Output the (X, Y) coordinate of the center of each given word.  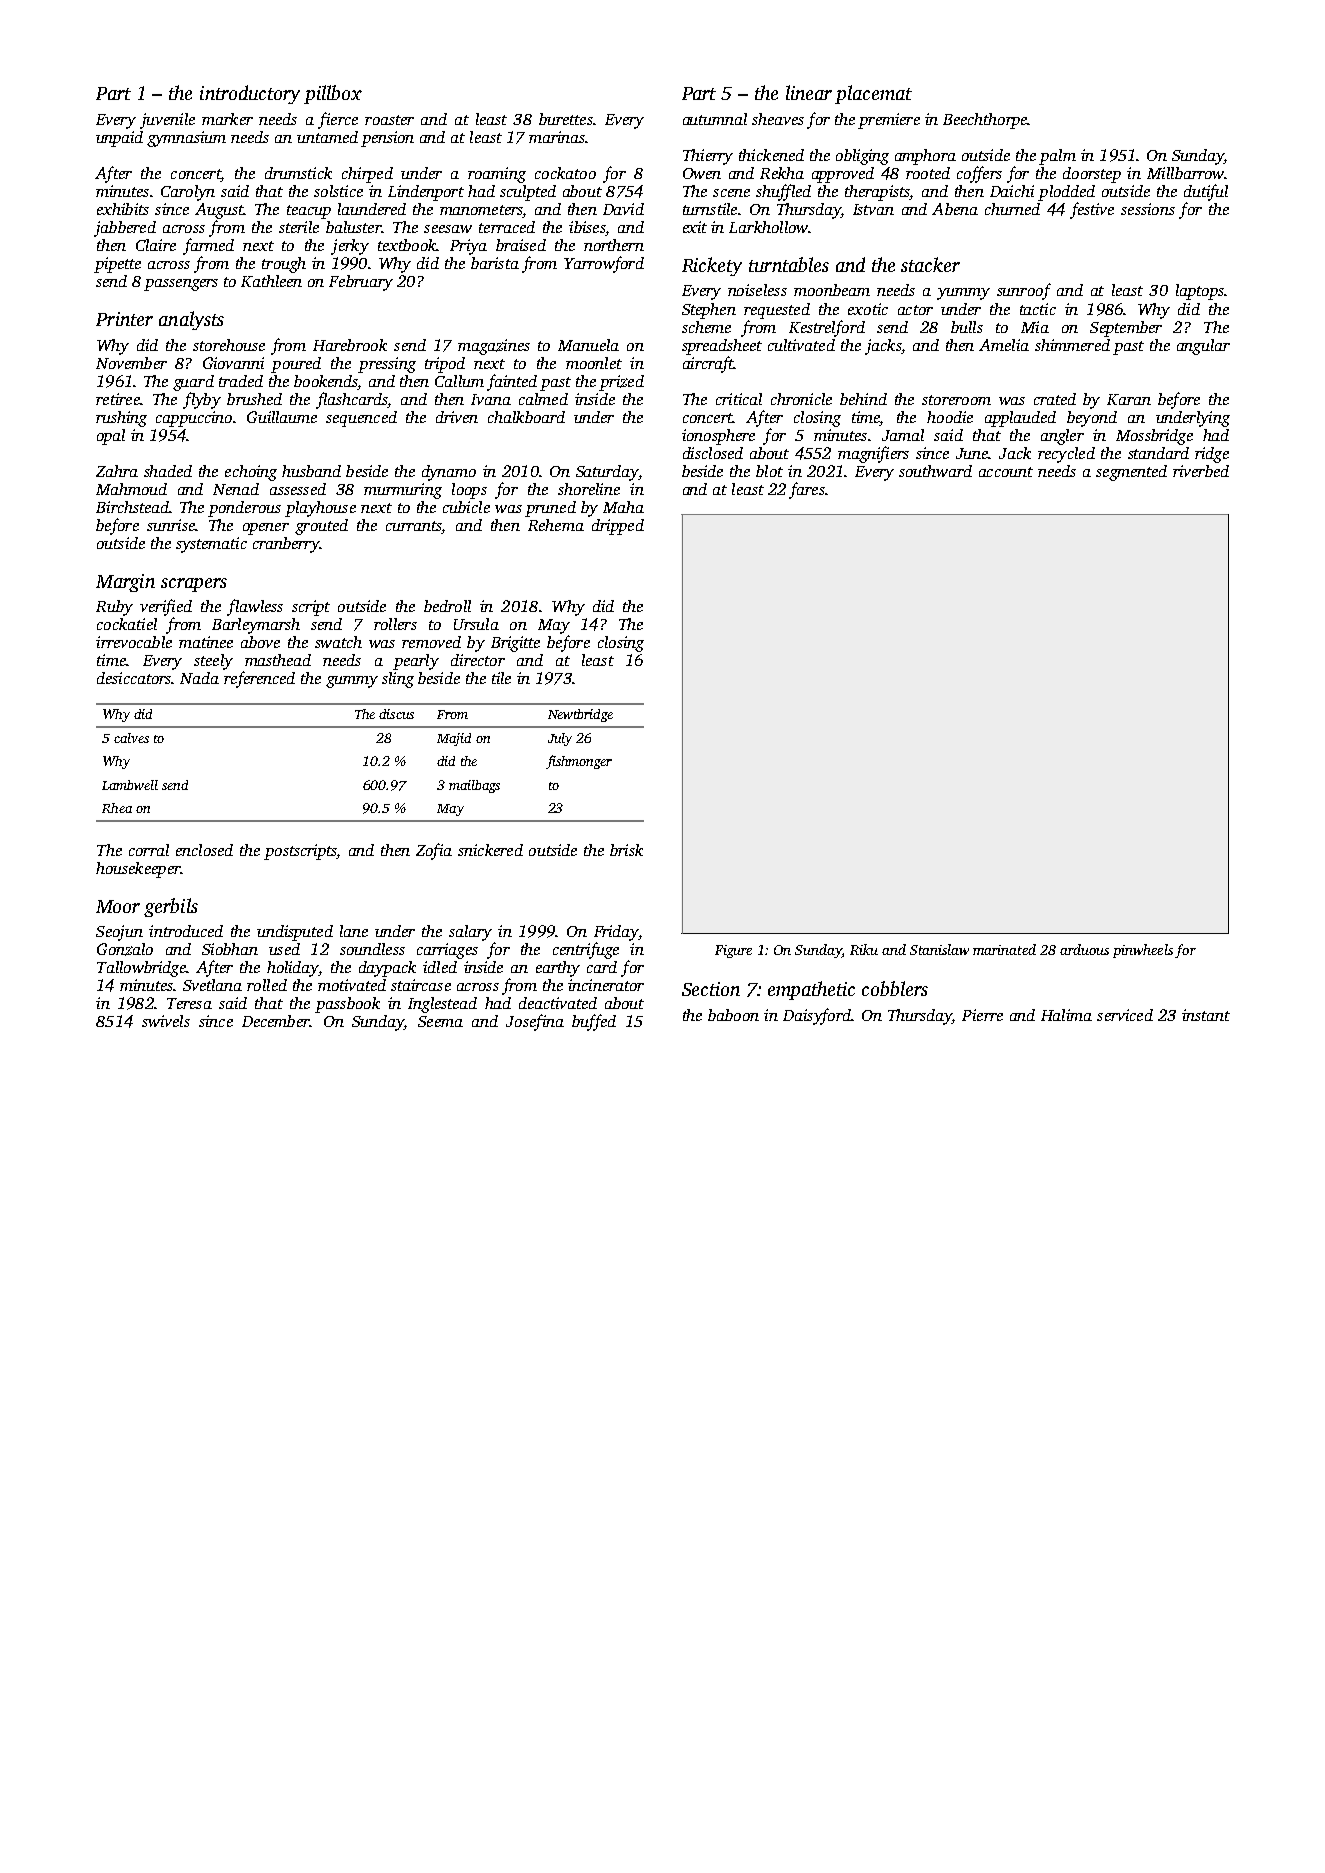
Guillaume (282, 417)
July (560, 739)
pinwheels (1143, 951)
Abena (955, 209)
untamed (327, 137)
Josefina (535, 1022)
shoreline (589, 489)
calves (131, 738)
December (276, 1021)
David (623, 209)
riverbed (1201, 471)
